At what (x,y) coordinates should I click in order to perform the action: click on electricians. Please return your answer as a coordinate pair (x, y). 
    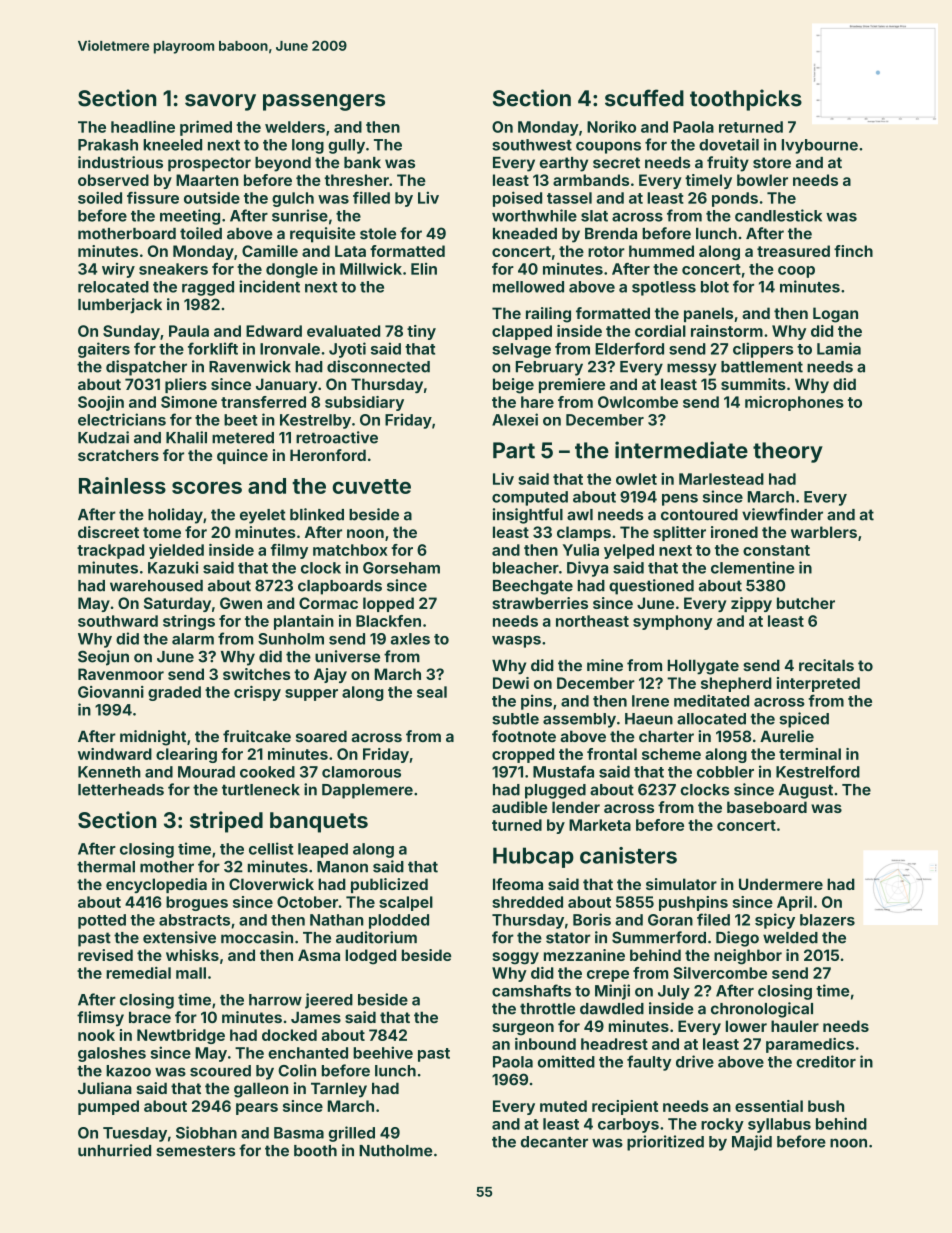
    Looking at the image, I should click on (122, 419).
